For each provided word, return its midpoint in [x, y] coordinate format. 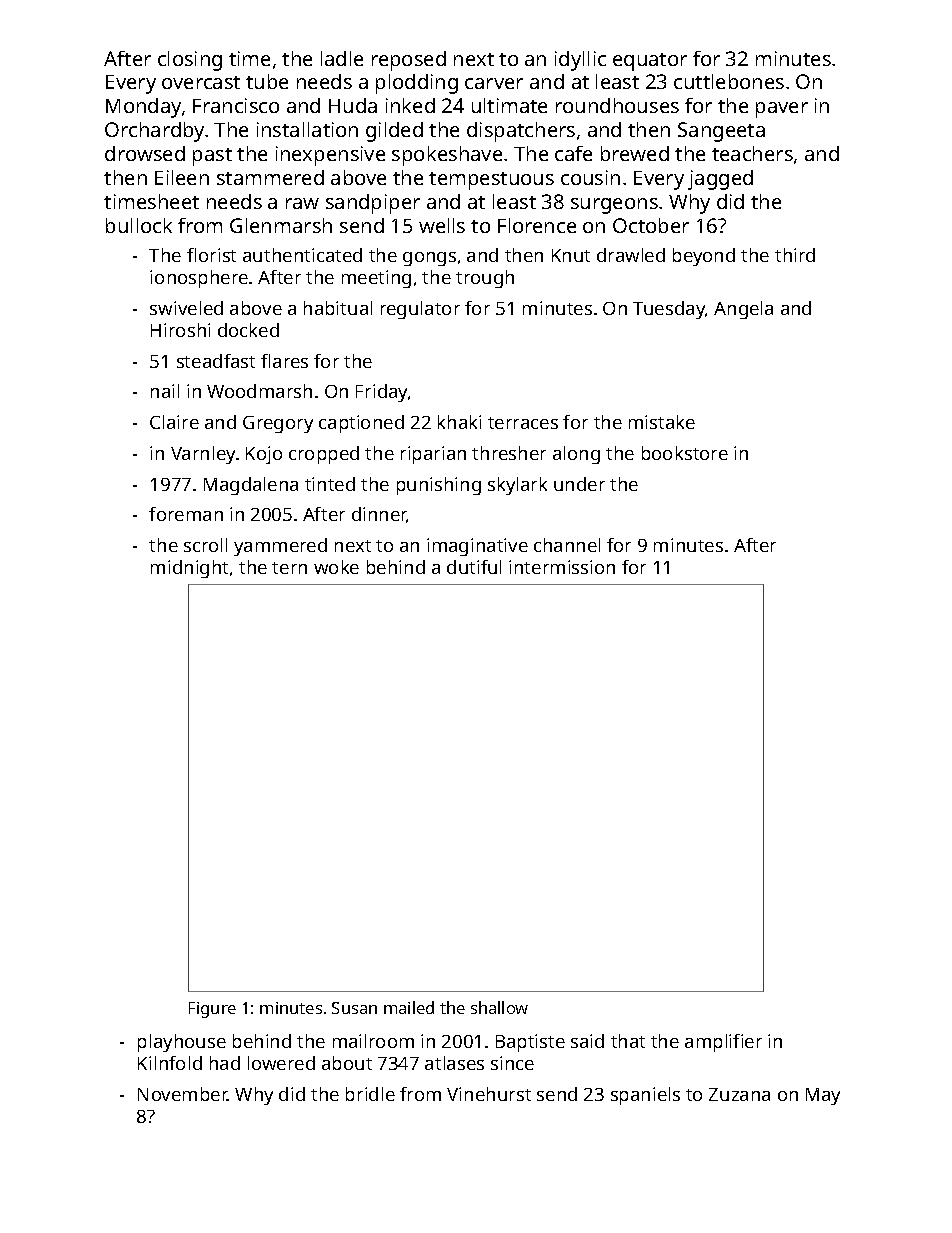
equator [650, 62]
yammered [280, 547]
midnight [189, 569]
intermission [562, 567]
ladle [342, 58]
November [183, 1094]
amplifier [723, 1043]
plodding [417, 84]
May [823, 1096]
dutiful [474, 567]
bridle [370, 1094]
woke [336, 567]
